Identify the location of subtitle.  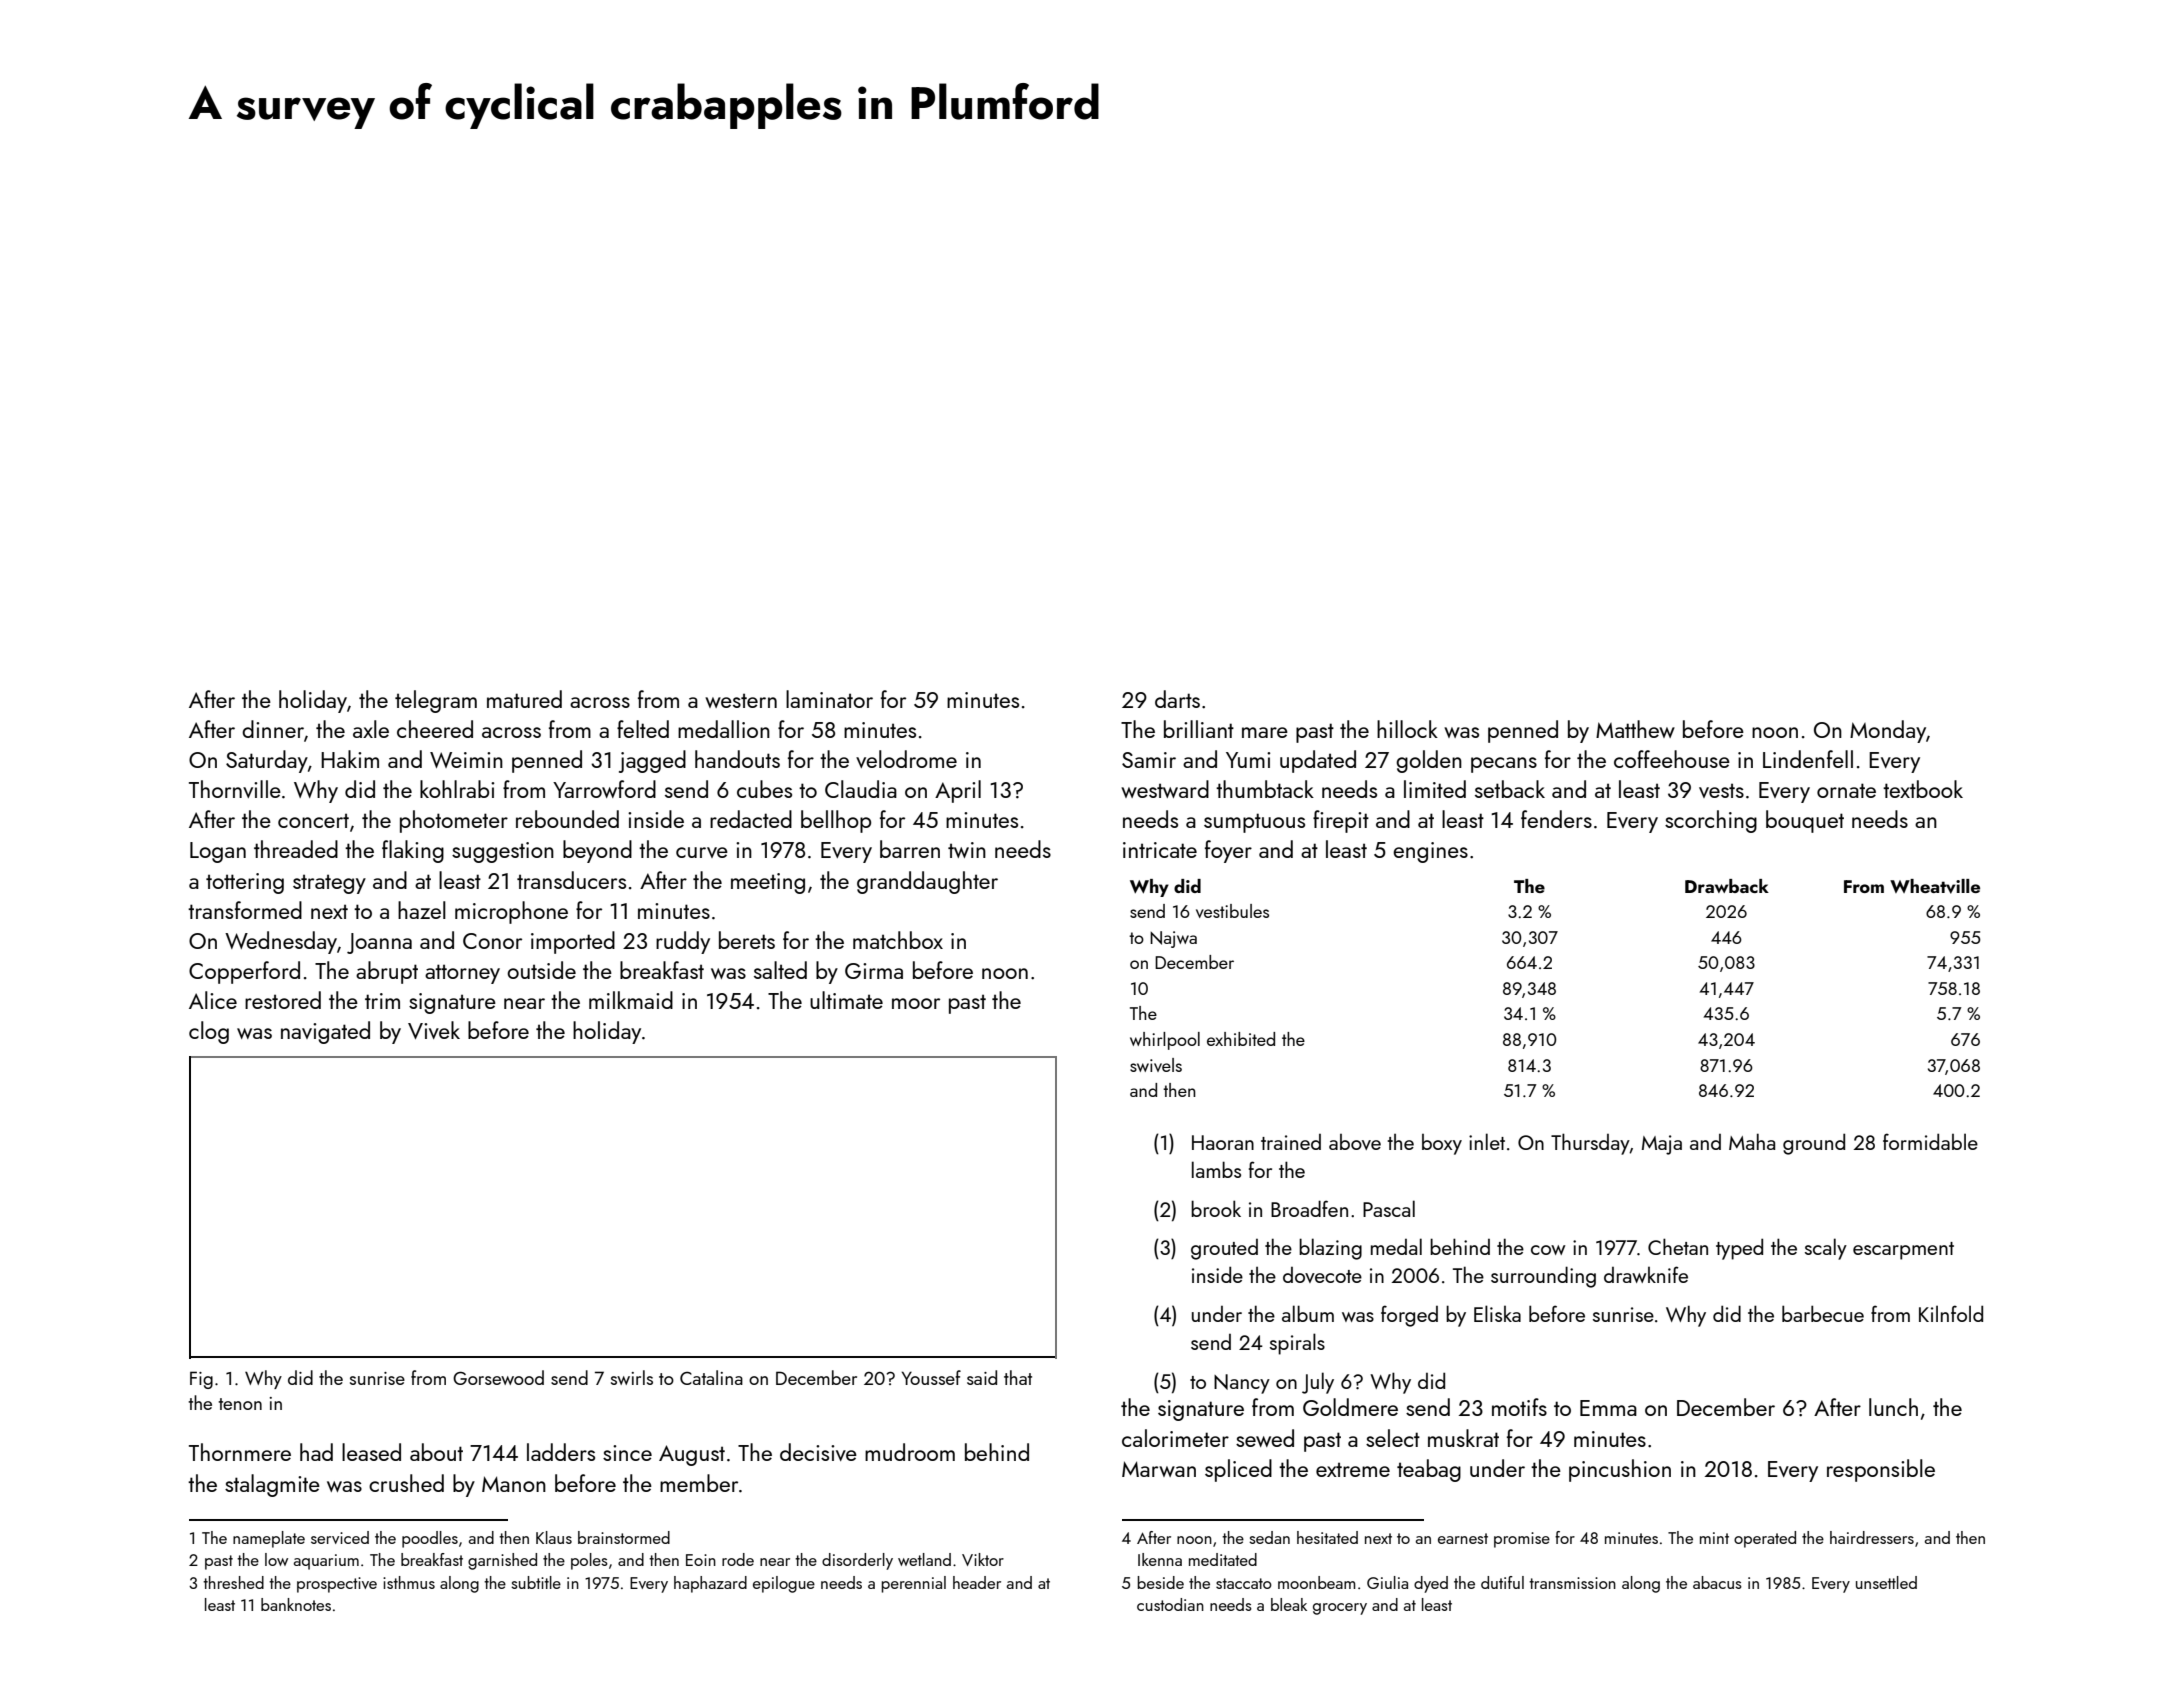
(536, 1582).
